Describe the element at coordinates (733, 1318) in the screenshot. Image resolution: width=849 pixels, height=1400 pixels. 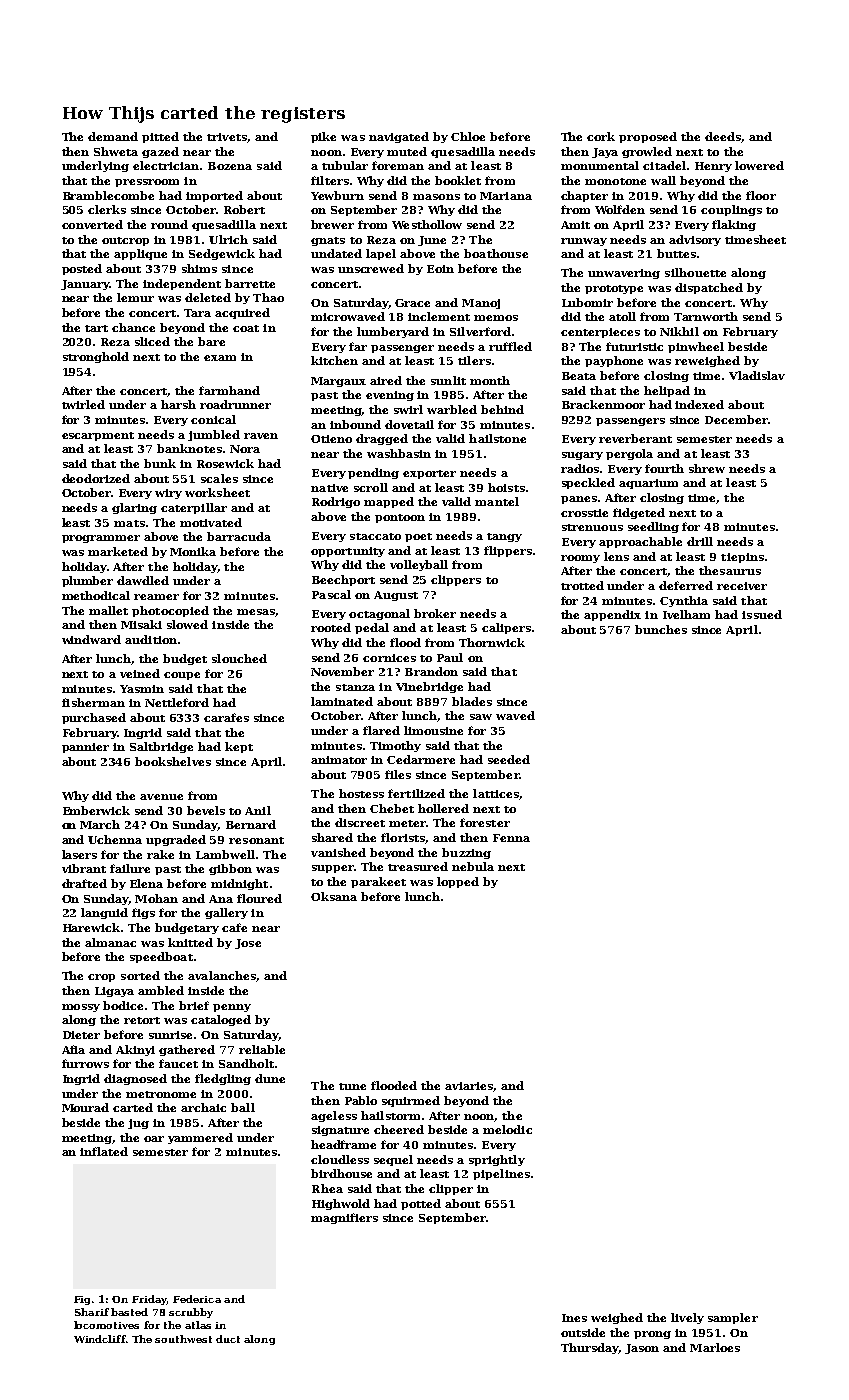
I see `sampler` at that location.
